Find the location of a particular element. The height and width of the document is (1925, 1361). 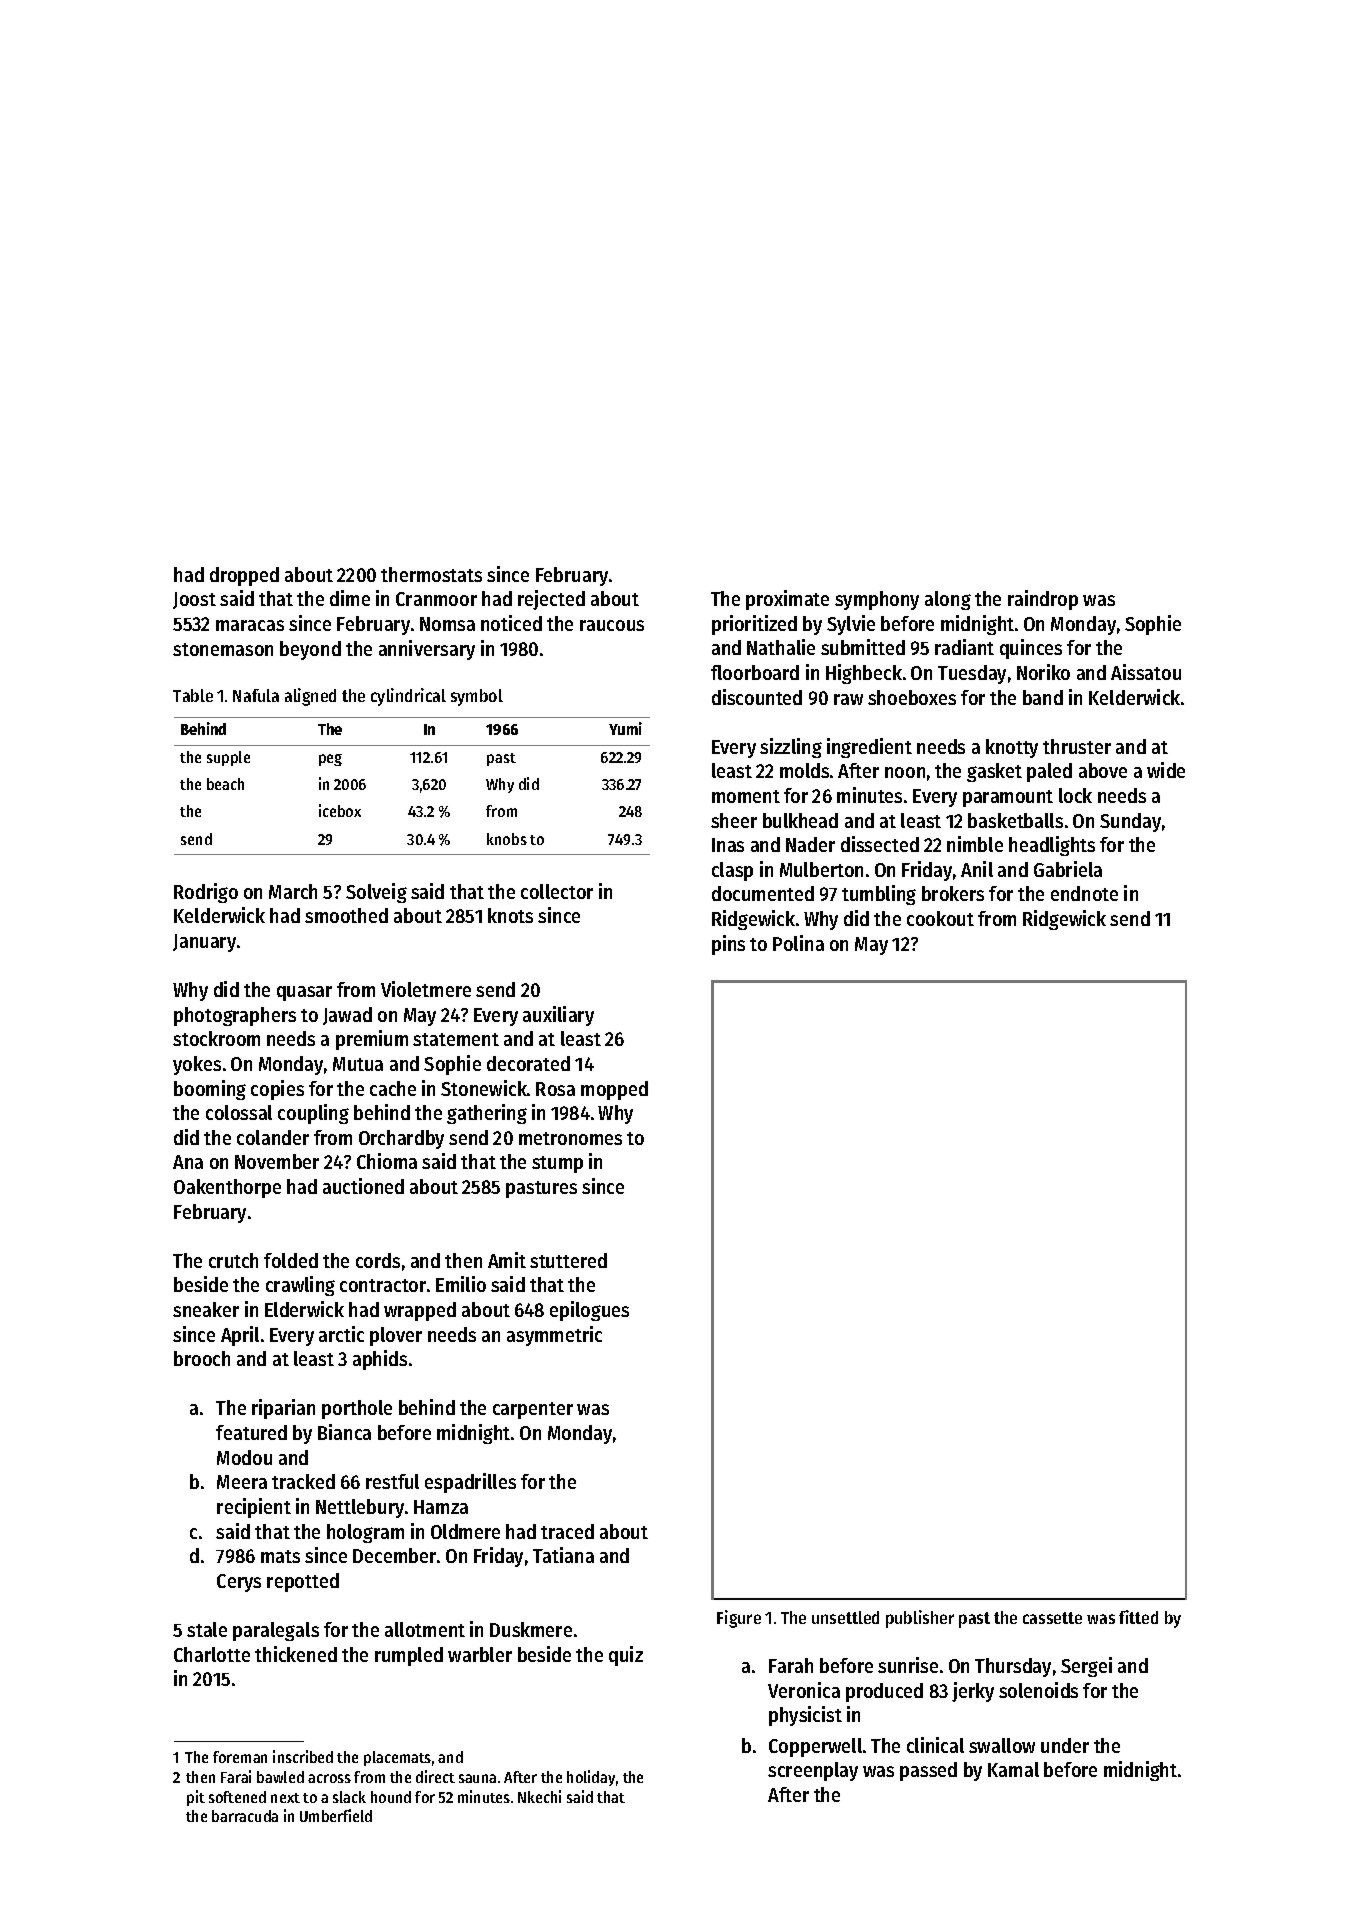

epilogues is located at coordinates (589, 1311).
